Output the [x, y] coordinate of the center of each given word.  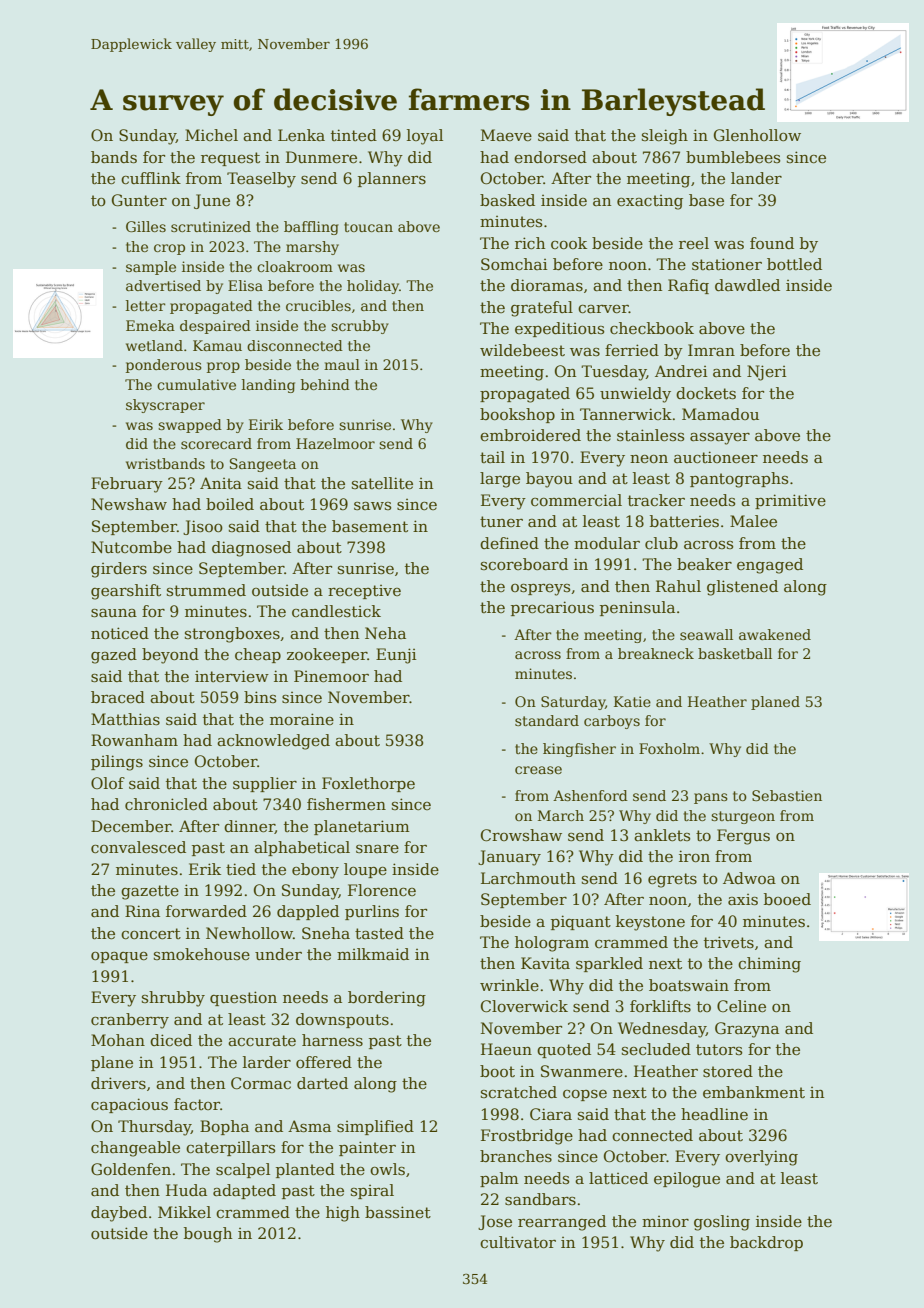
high [343, 1214]
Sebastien [787, 795]
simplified [375, 1127]
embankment [754, 1092]
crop [169, 249]
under [278, 954]
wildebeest [522, 350]
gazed [114, 656]
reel [694, 243]
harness [332, 1040]
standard [547, 720]
